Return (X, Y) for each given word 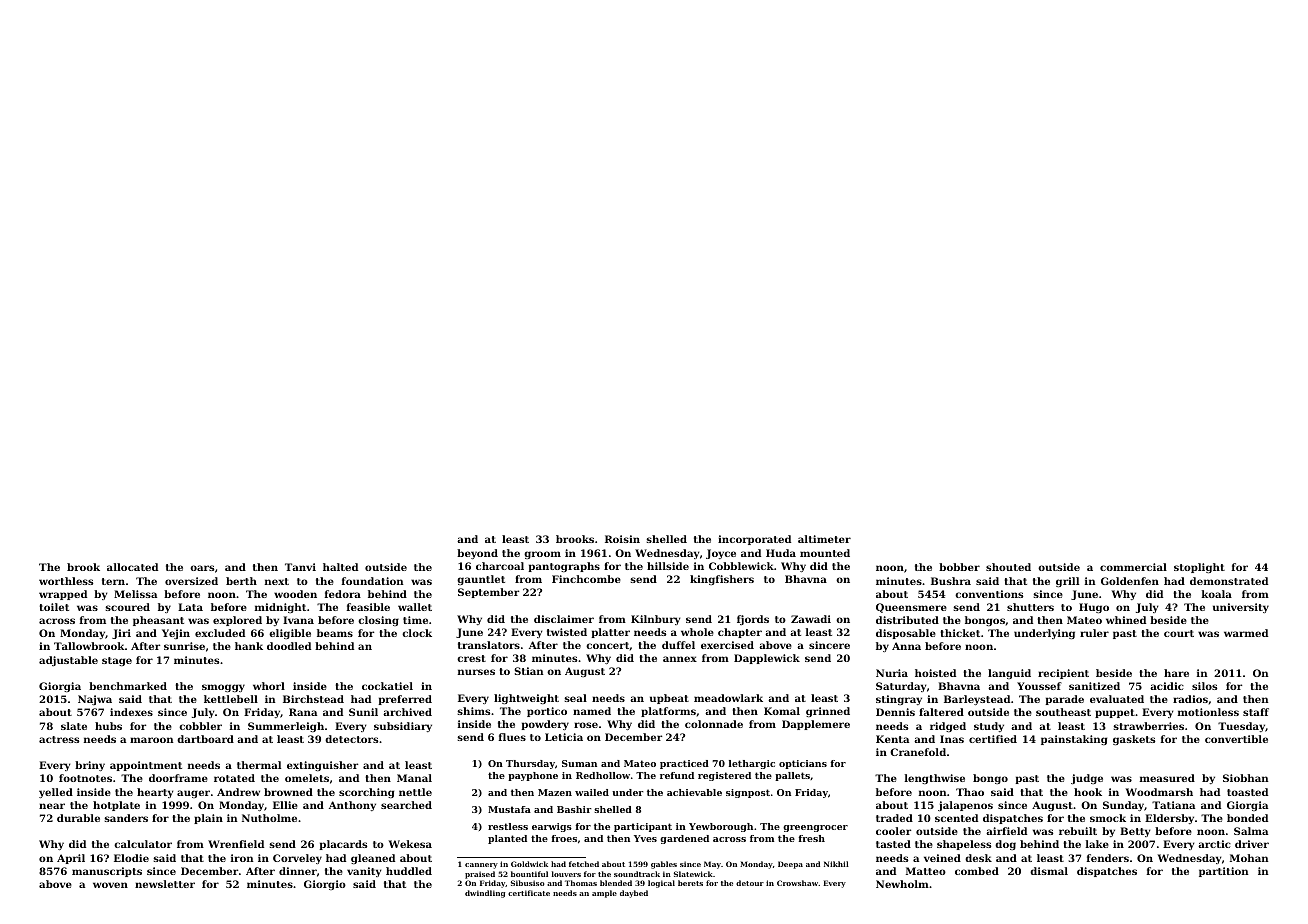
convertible (1236, 739)
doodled (289, 646)
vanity (364, 872)
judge (1087, 779)
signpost (748, 793)
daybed (634, 894)
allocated (132, 567)
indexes (131, 712)
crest (471, 658)
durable (78, 818)
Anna (906, 646)
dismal (1049, 871)
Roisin (622, 539)
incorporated (754, 540)
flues (512, 737)
